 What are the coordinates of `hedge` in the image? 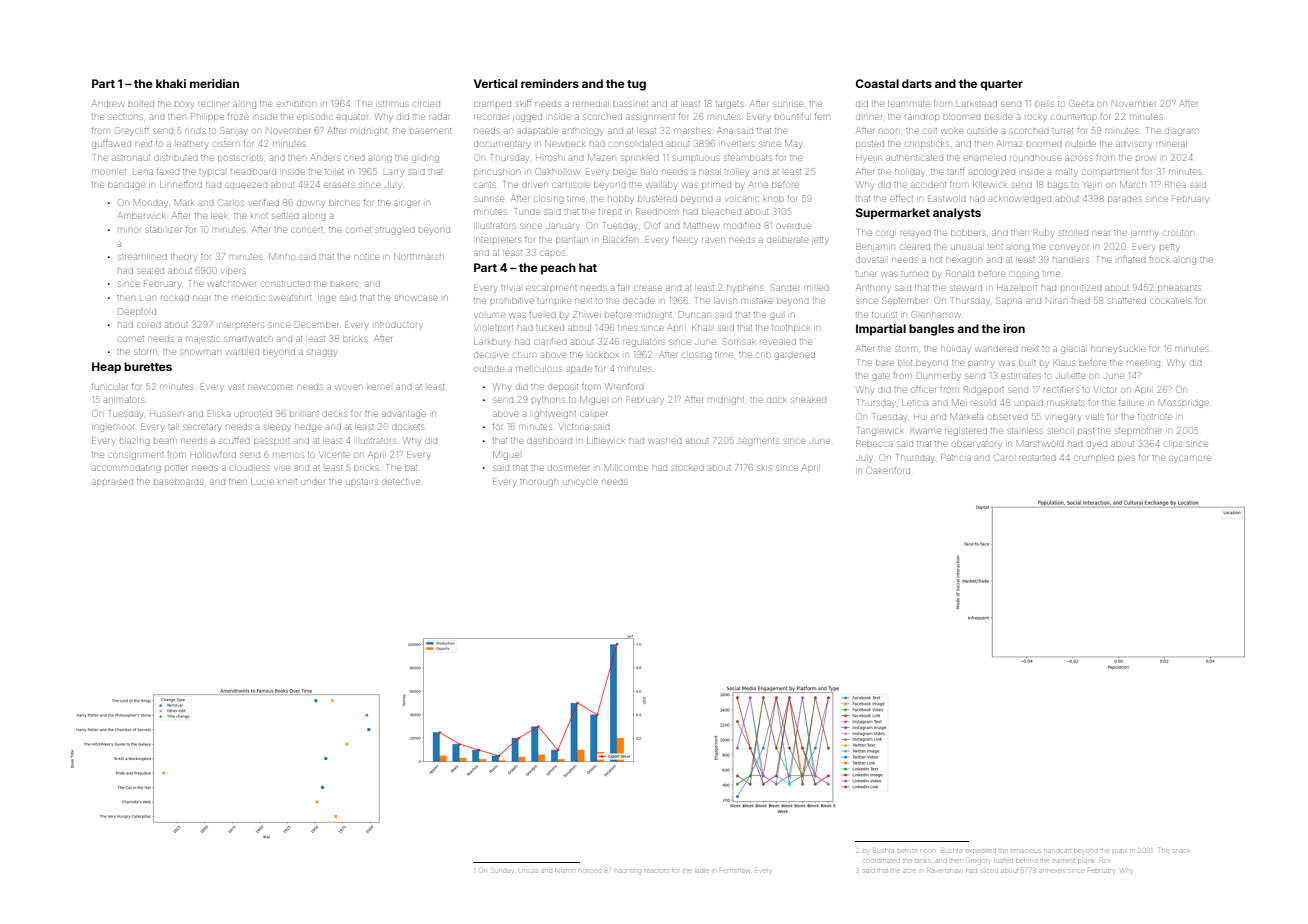 It's located at (308, 428).
